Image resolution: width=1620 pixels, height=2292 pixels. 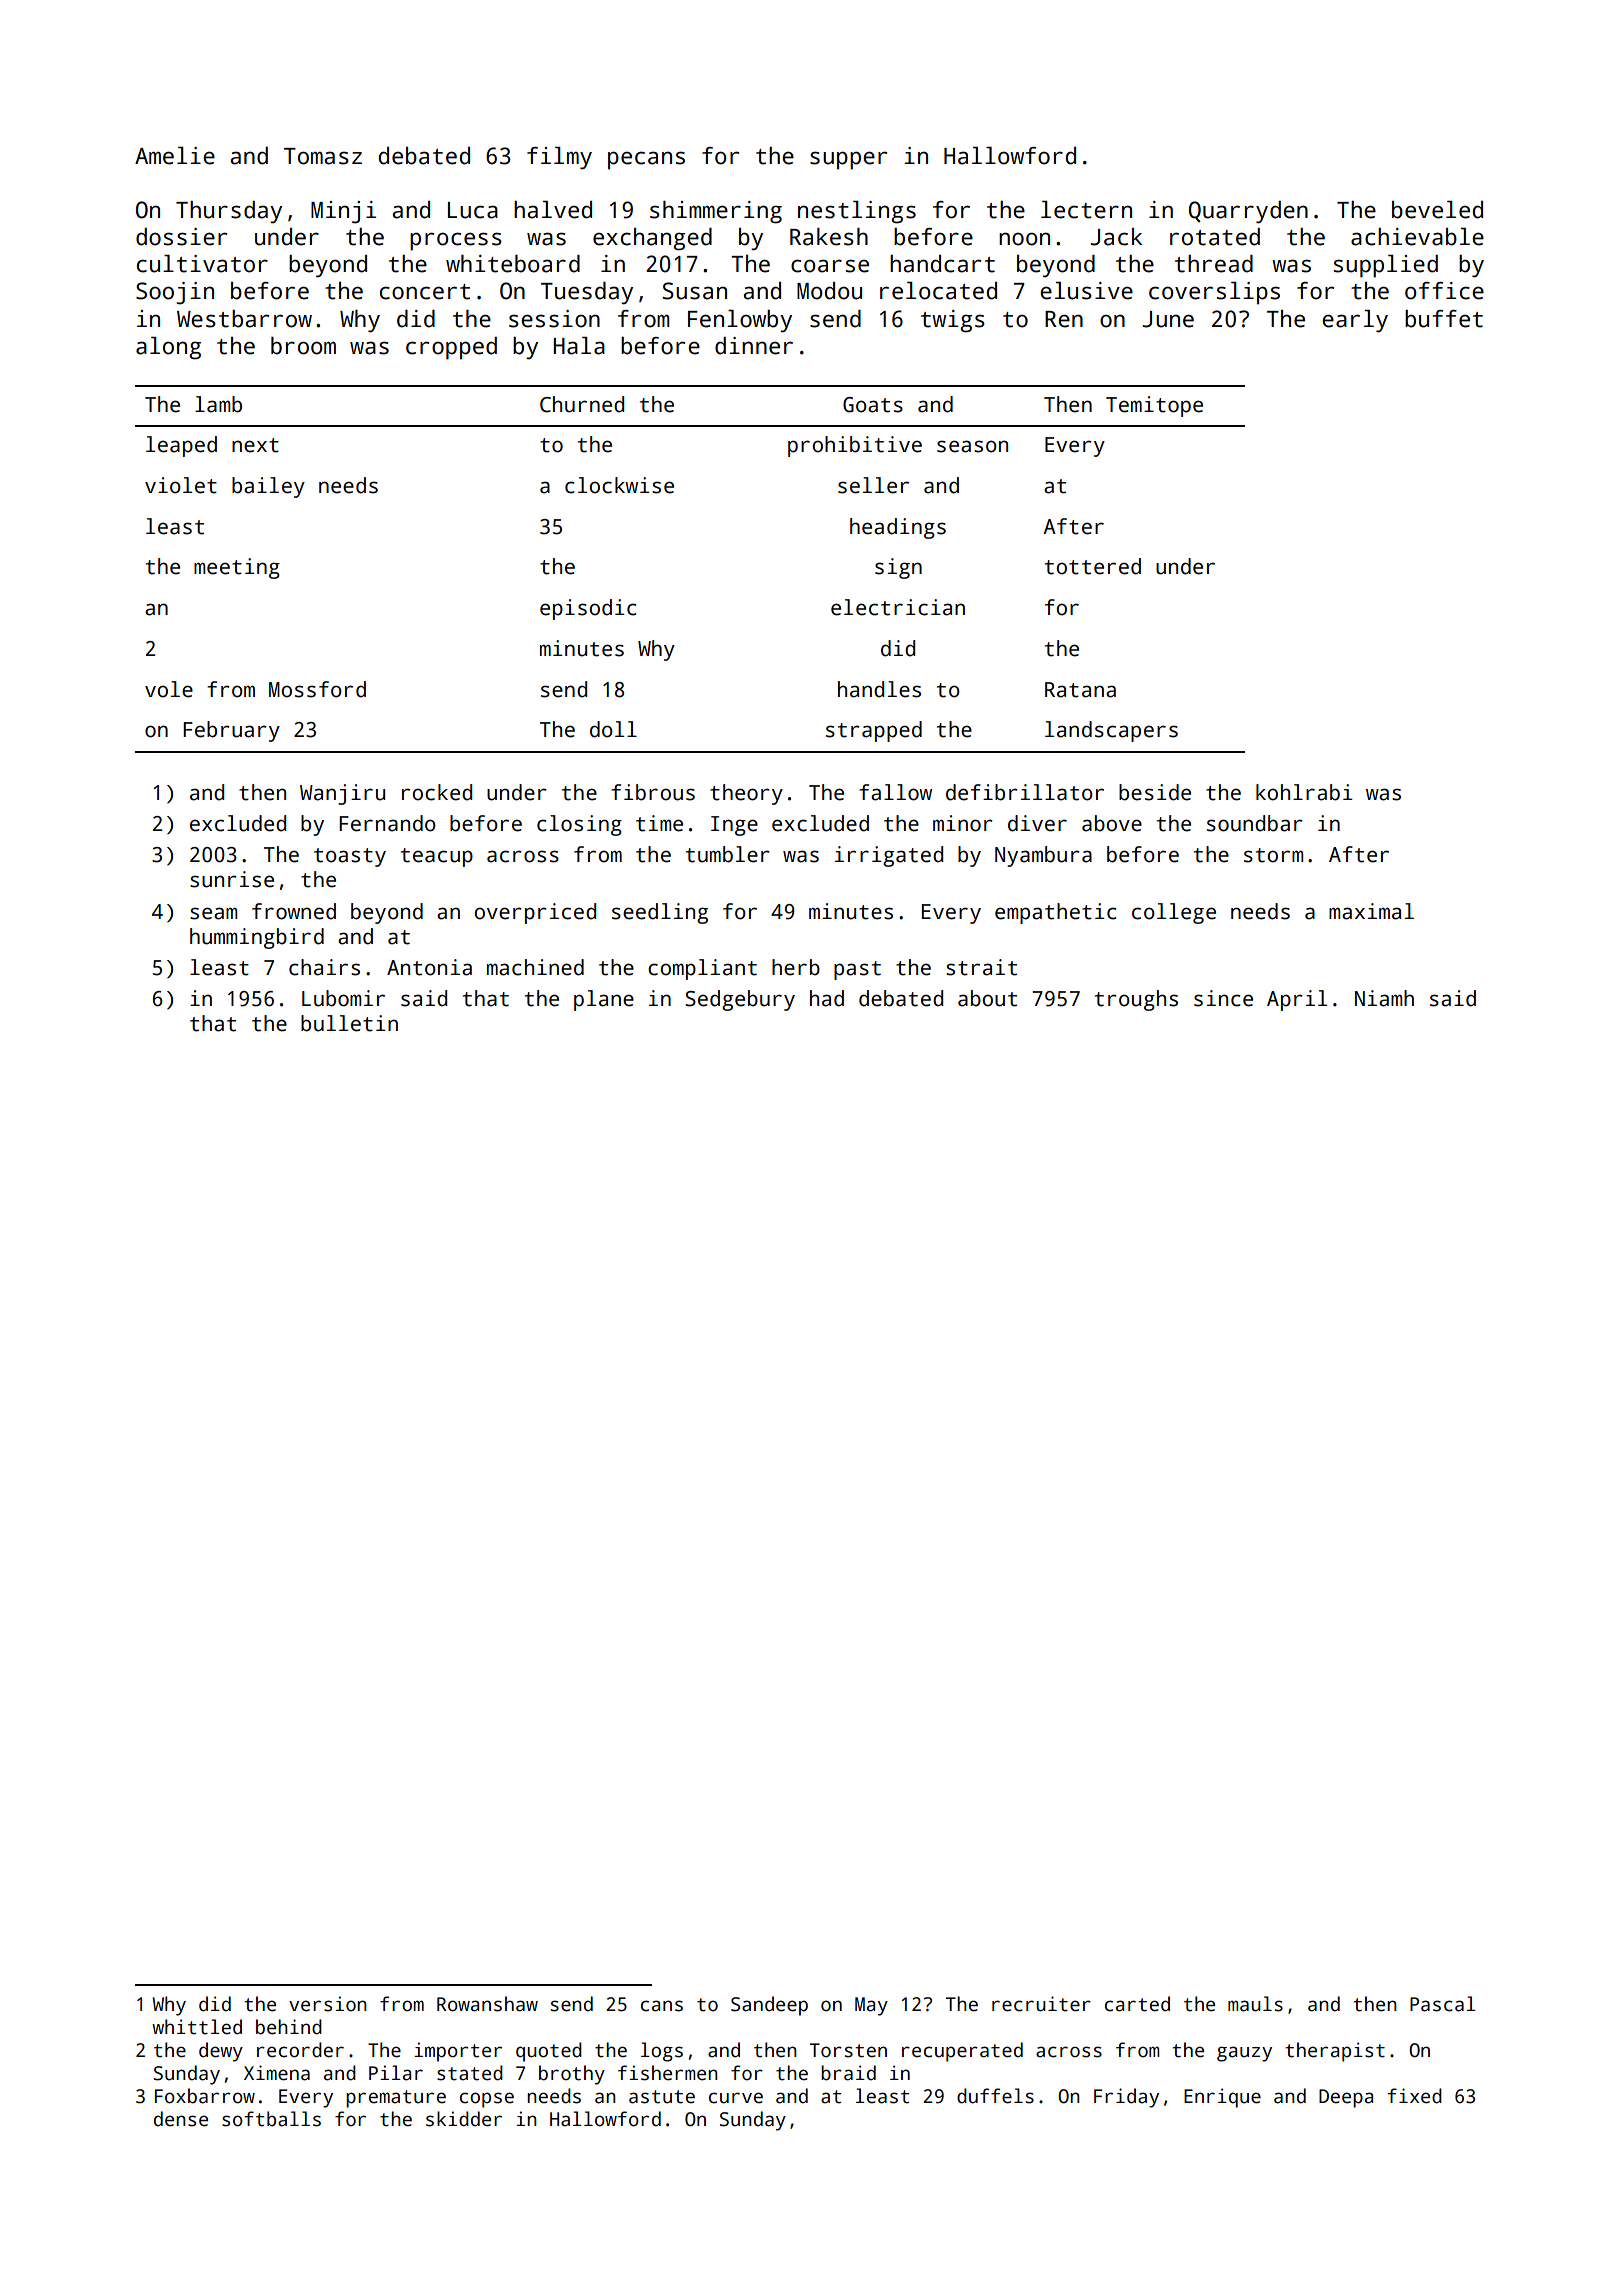 What do you see at coordinates (175, 293) in the screenshot?
I see `Soojin` at bounding box center [175, 293].
